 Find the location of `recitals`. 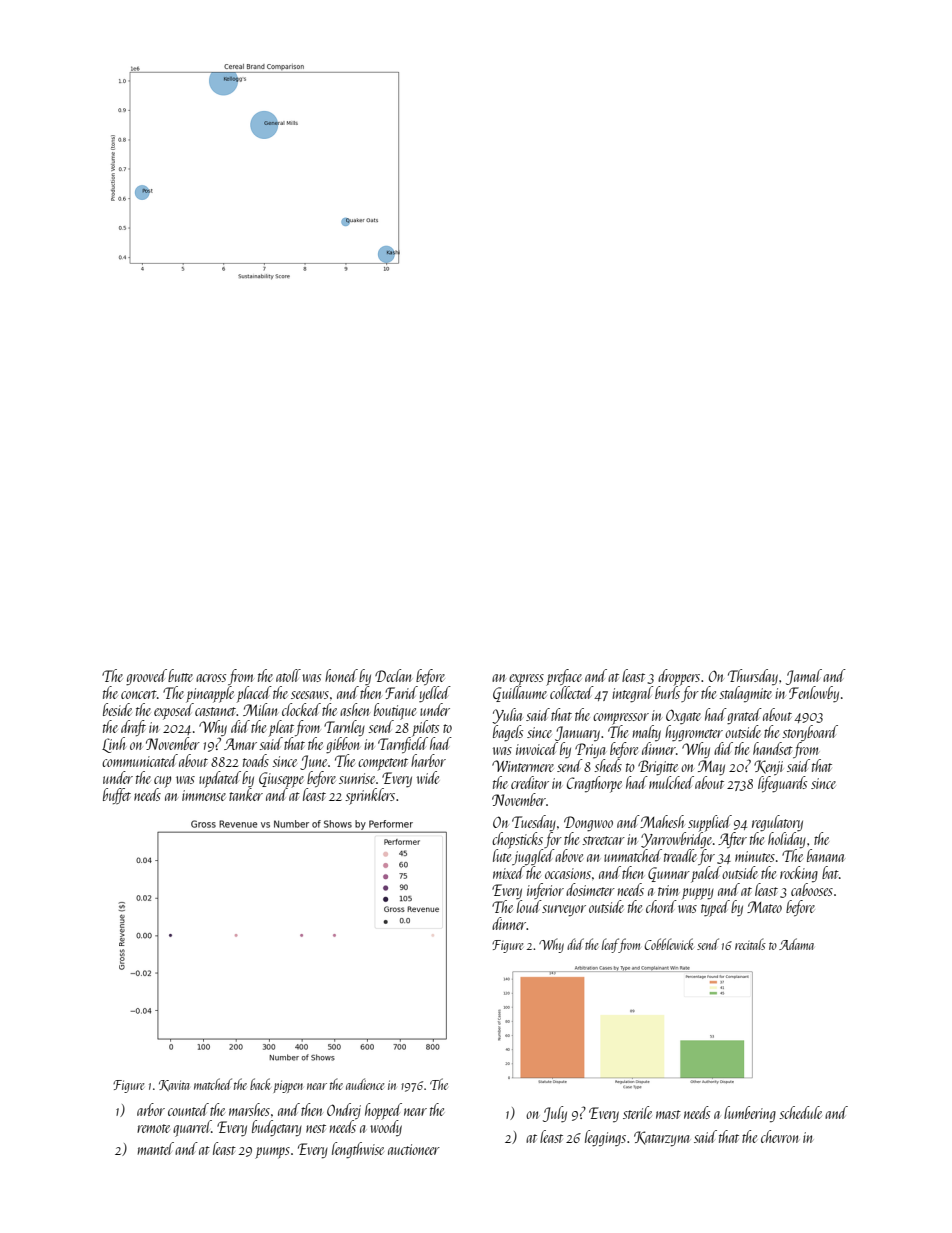

recitals is located at coordinates (750, 944).
